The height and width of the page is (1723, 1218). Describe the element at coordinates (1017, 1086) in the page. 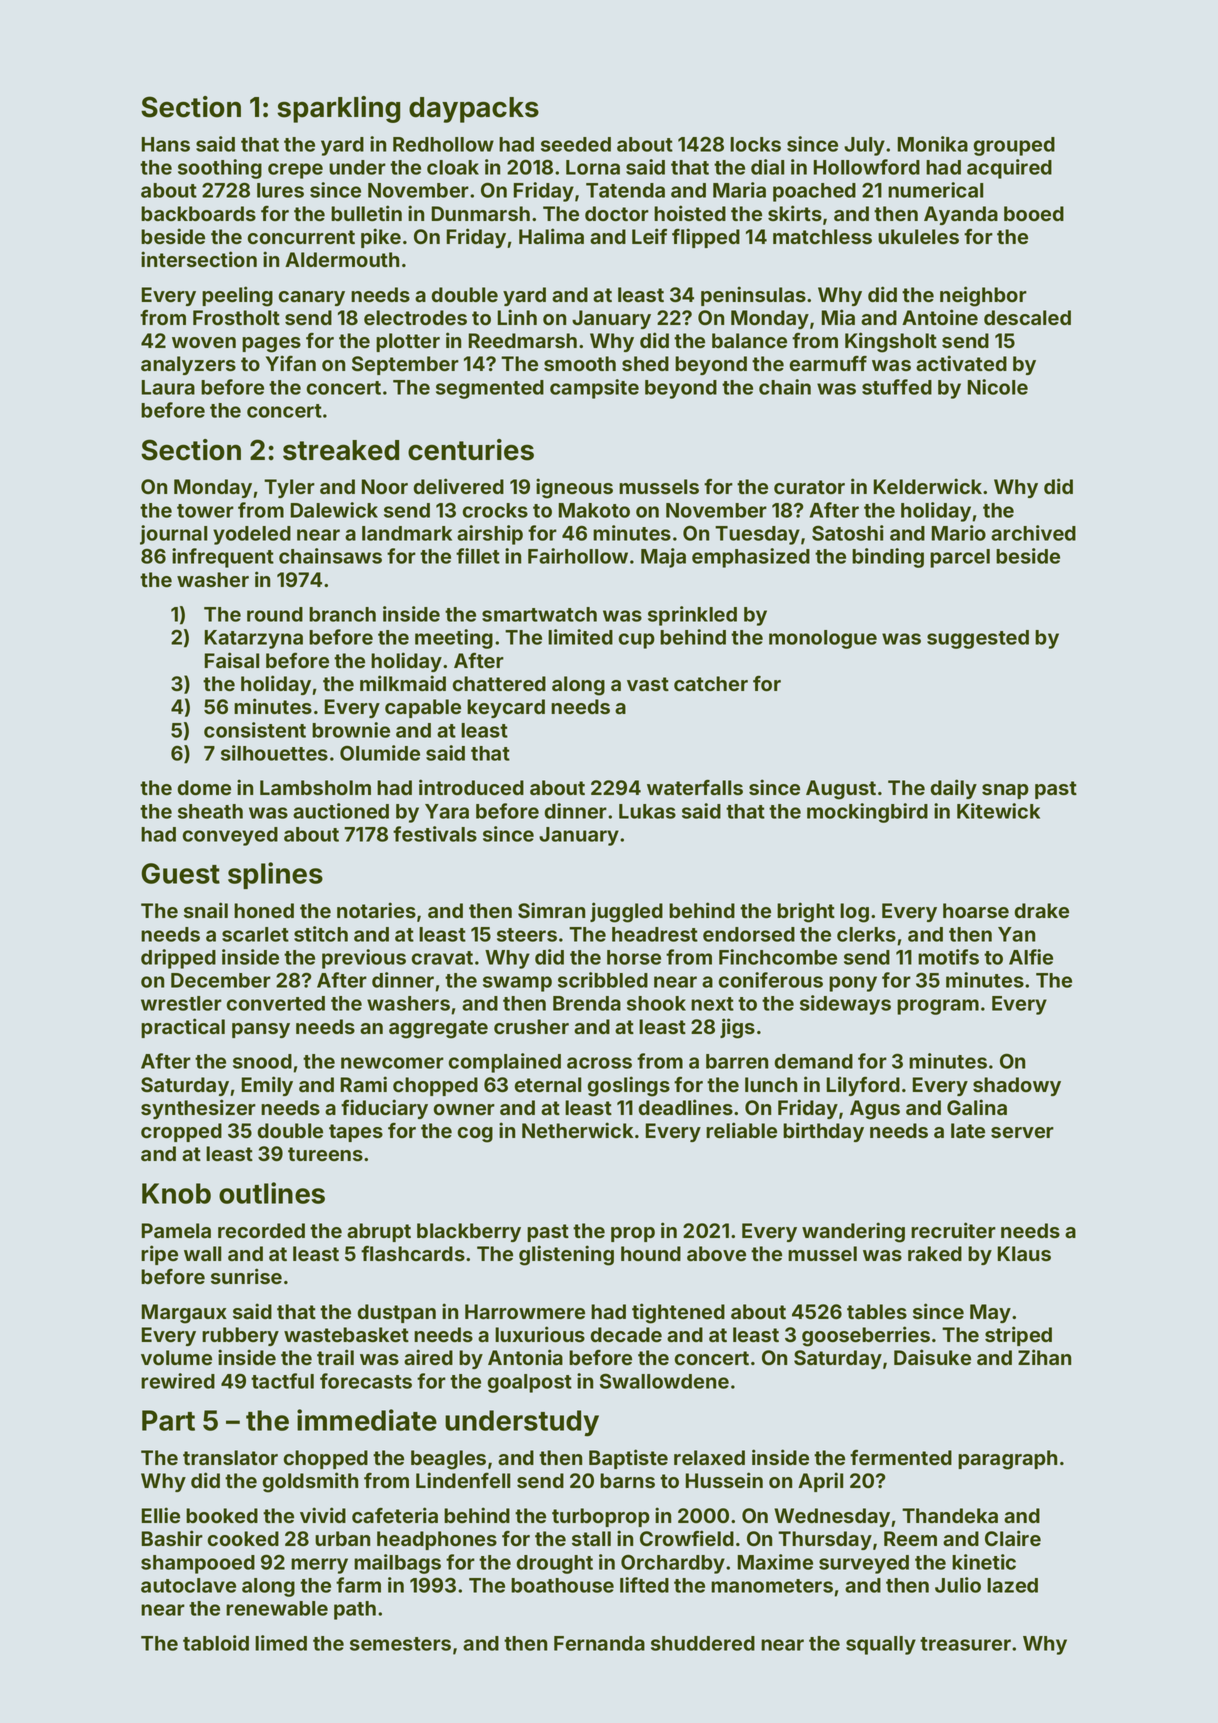

I see `shadowy` at that location.
